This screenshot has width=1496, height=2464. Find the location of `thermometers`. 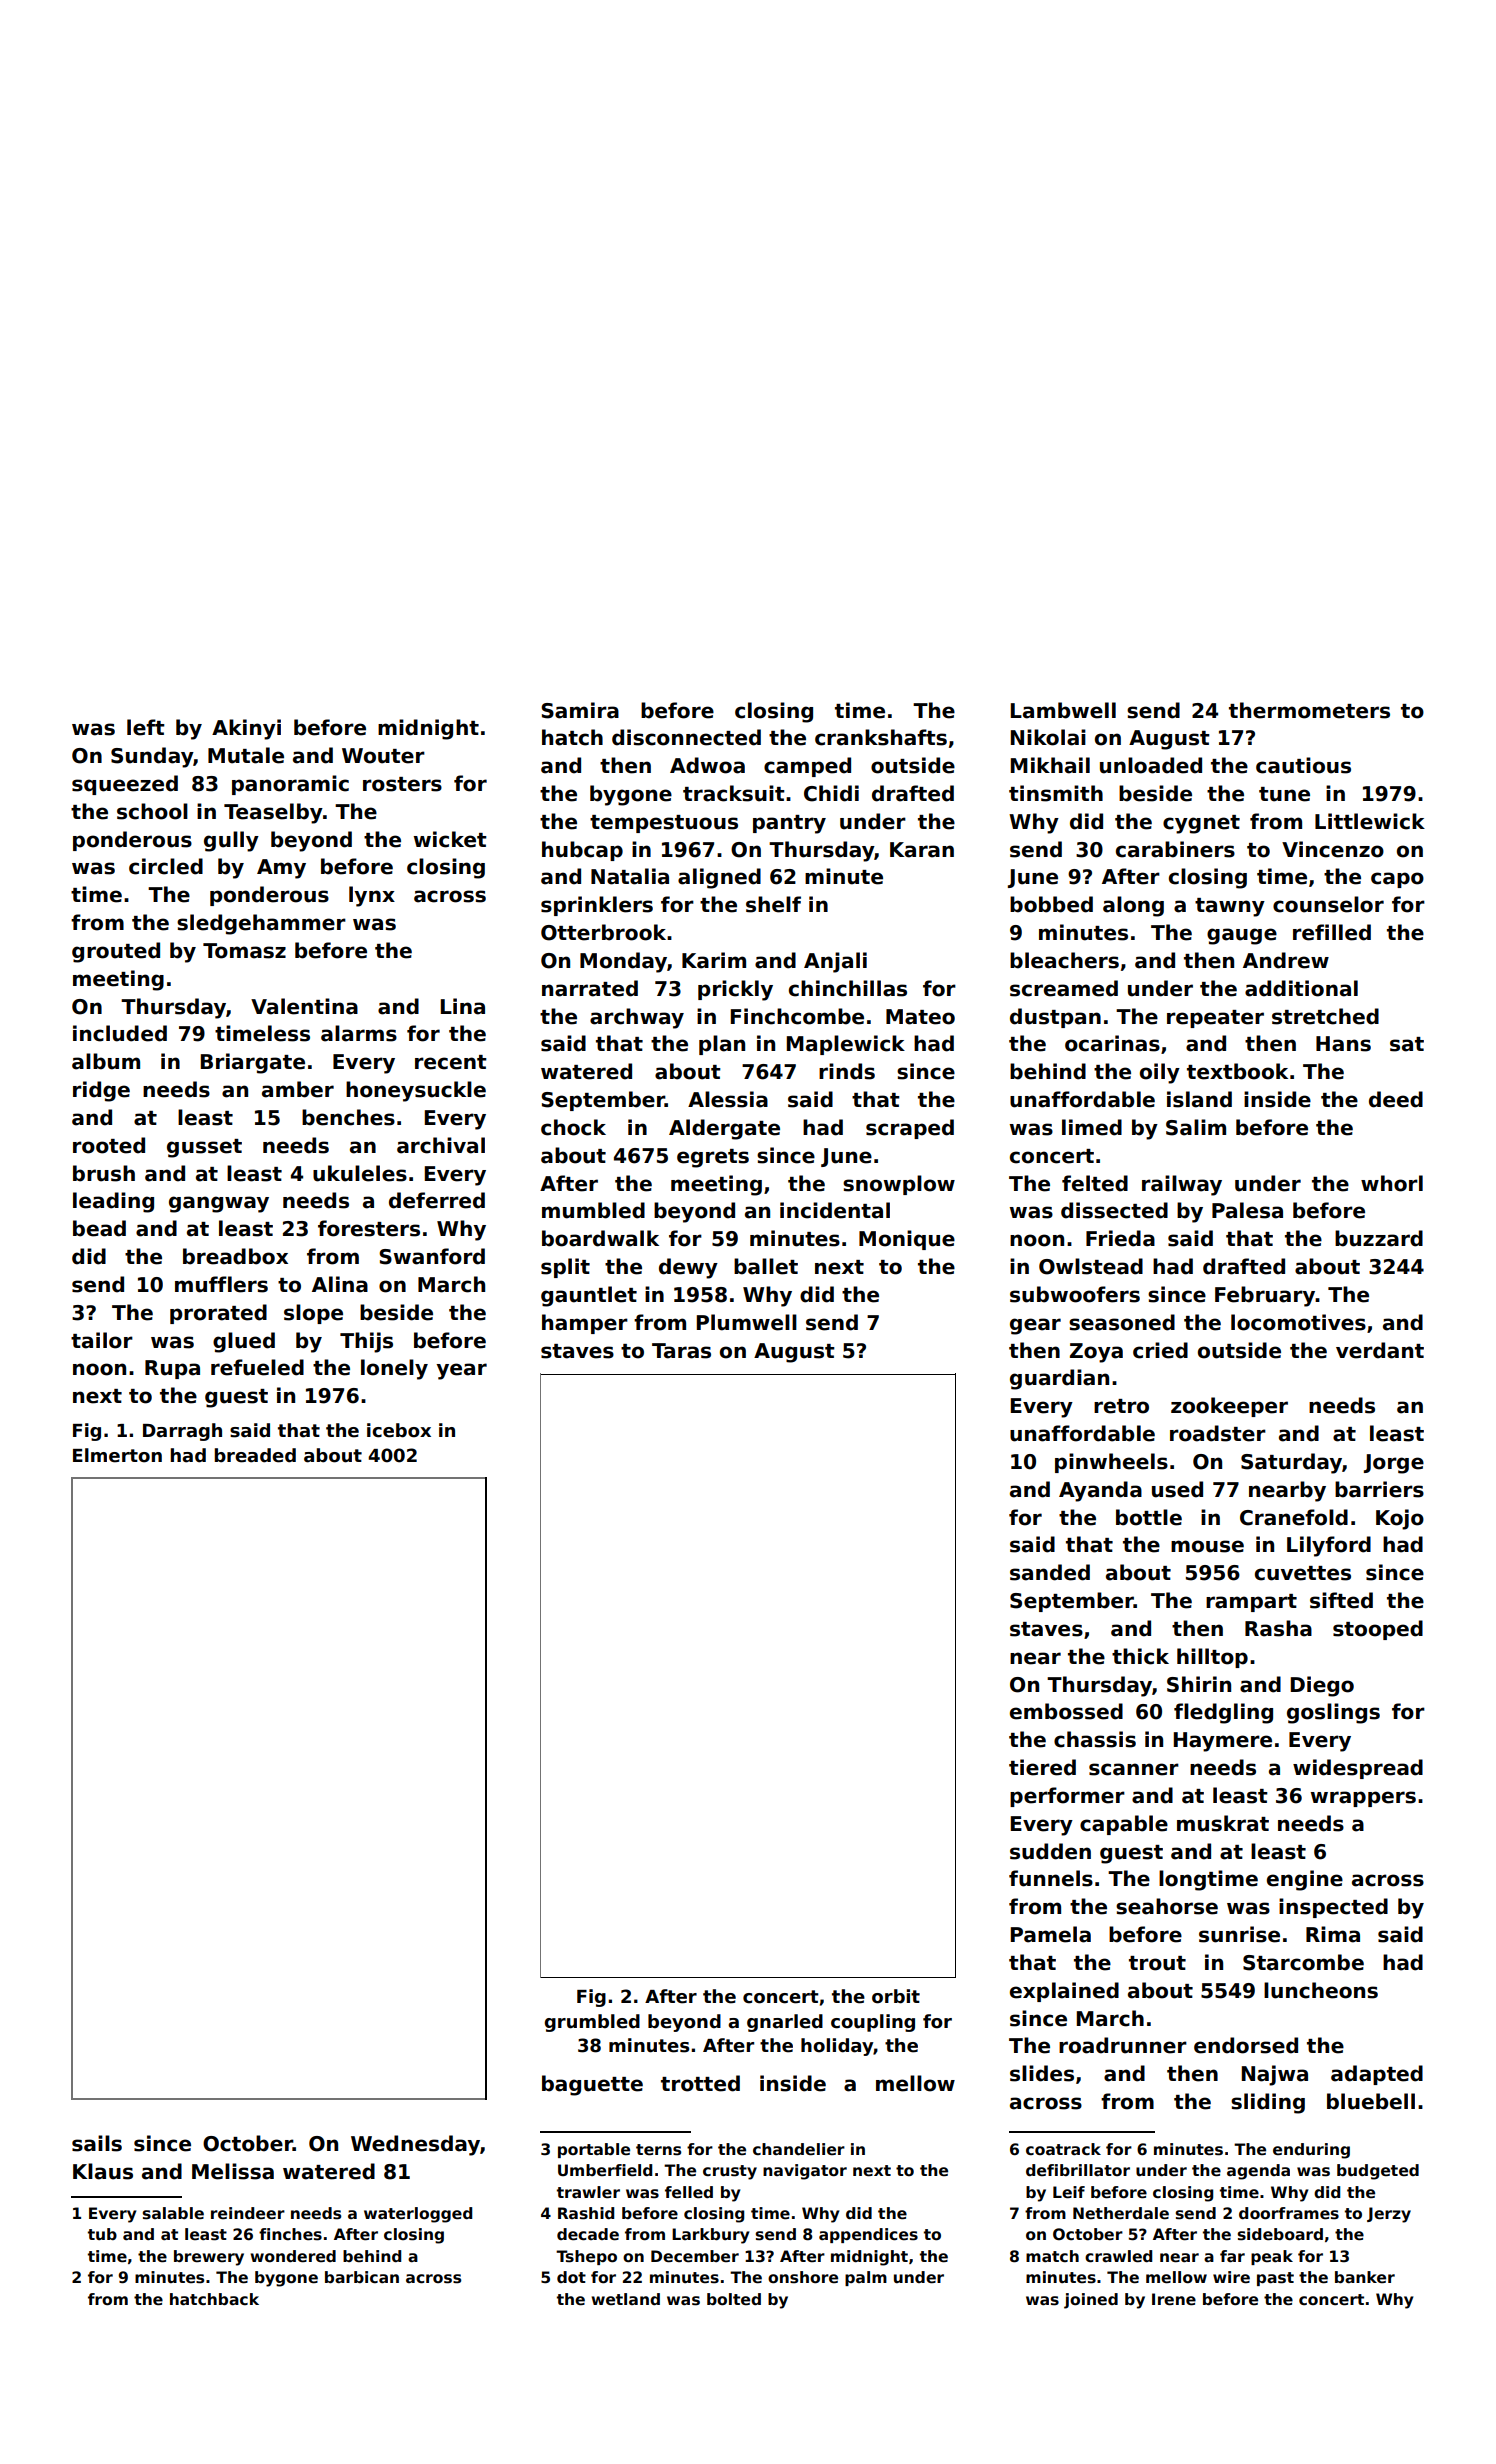

thermometers is located at coordinates (1309, 710).
